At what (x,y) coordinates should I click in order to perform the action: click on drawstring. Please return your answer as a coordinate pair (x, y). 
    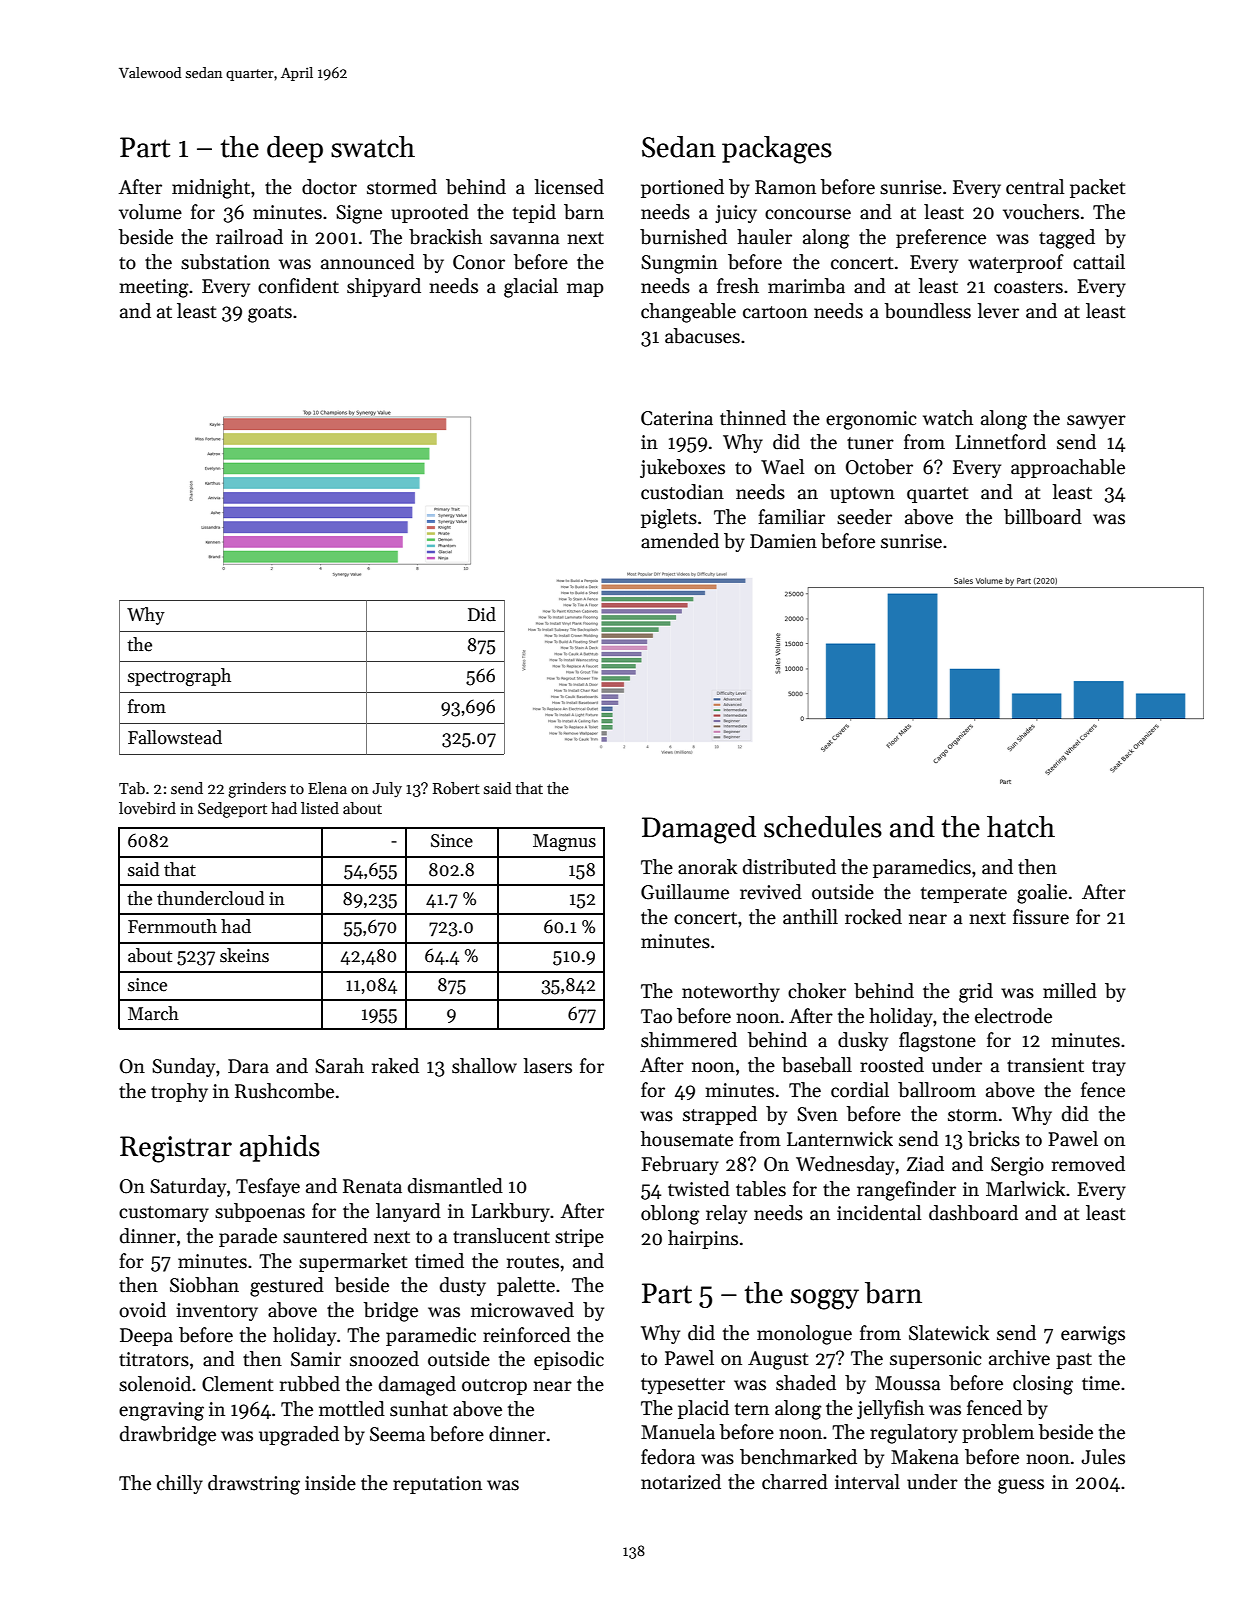
    Looking at the image, I should click on (254, 1485).
